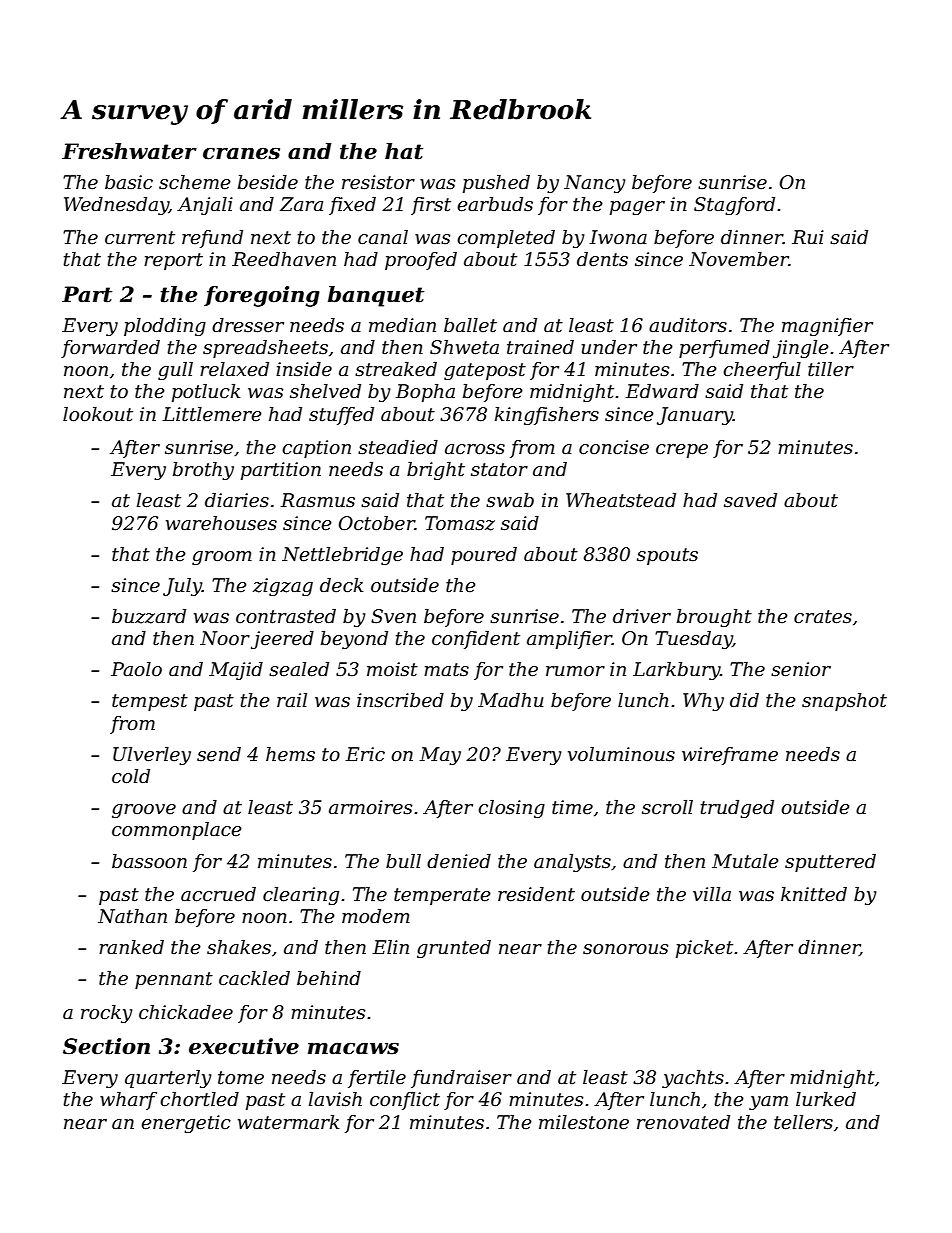  Describe the element at coordinates (712, 894) in the screenshot. I see `villa` at that location.
